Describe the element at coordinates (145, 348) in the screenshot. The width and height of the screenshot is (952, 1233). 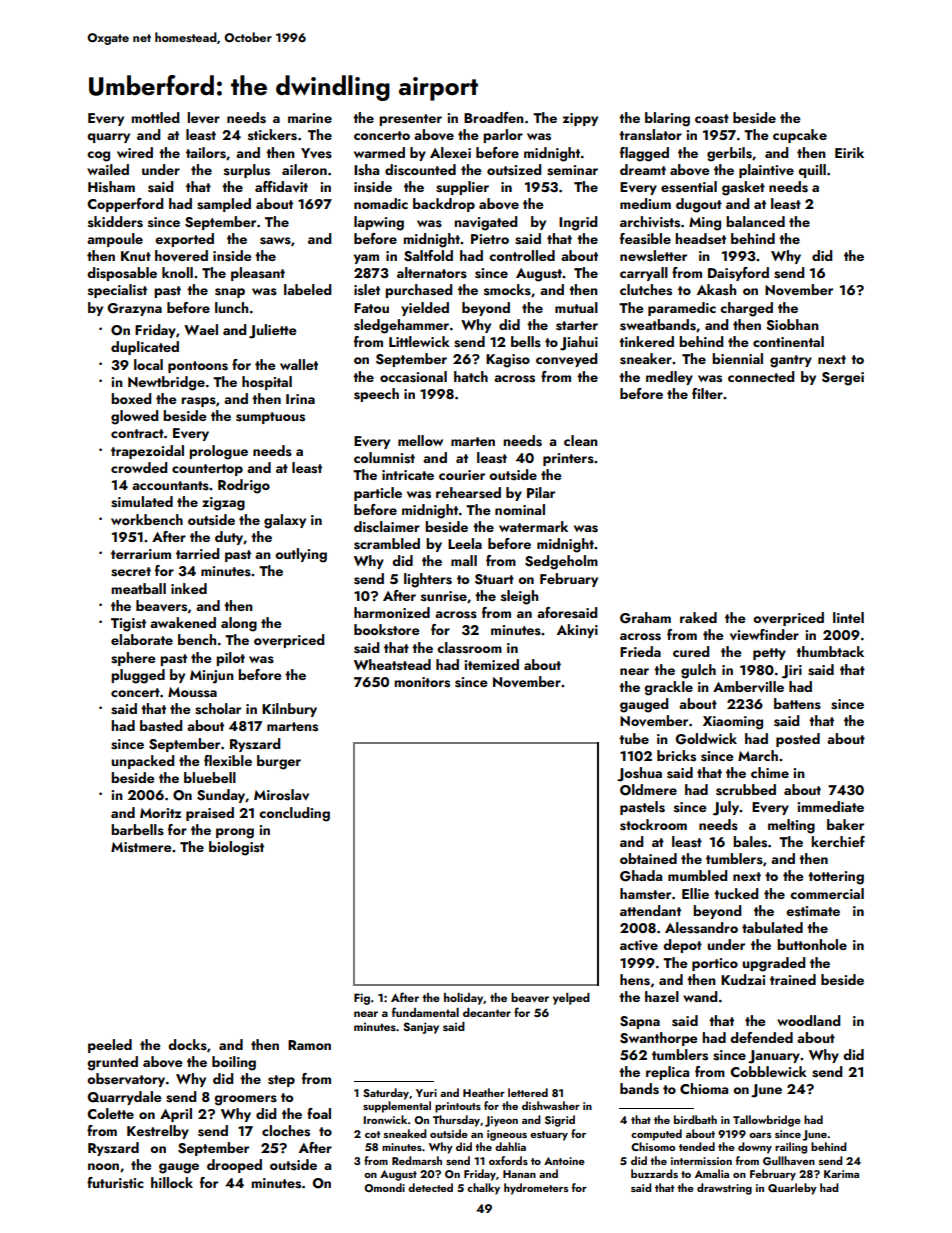
I see `duplicated` at that location.
